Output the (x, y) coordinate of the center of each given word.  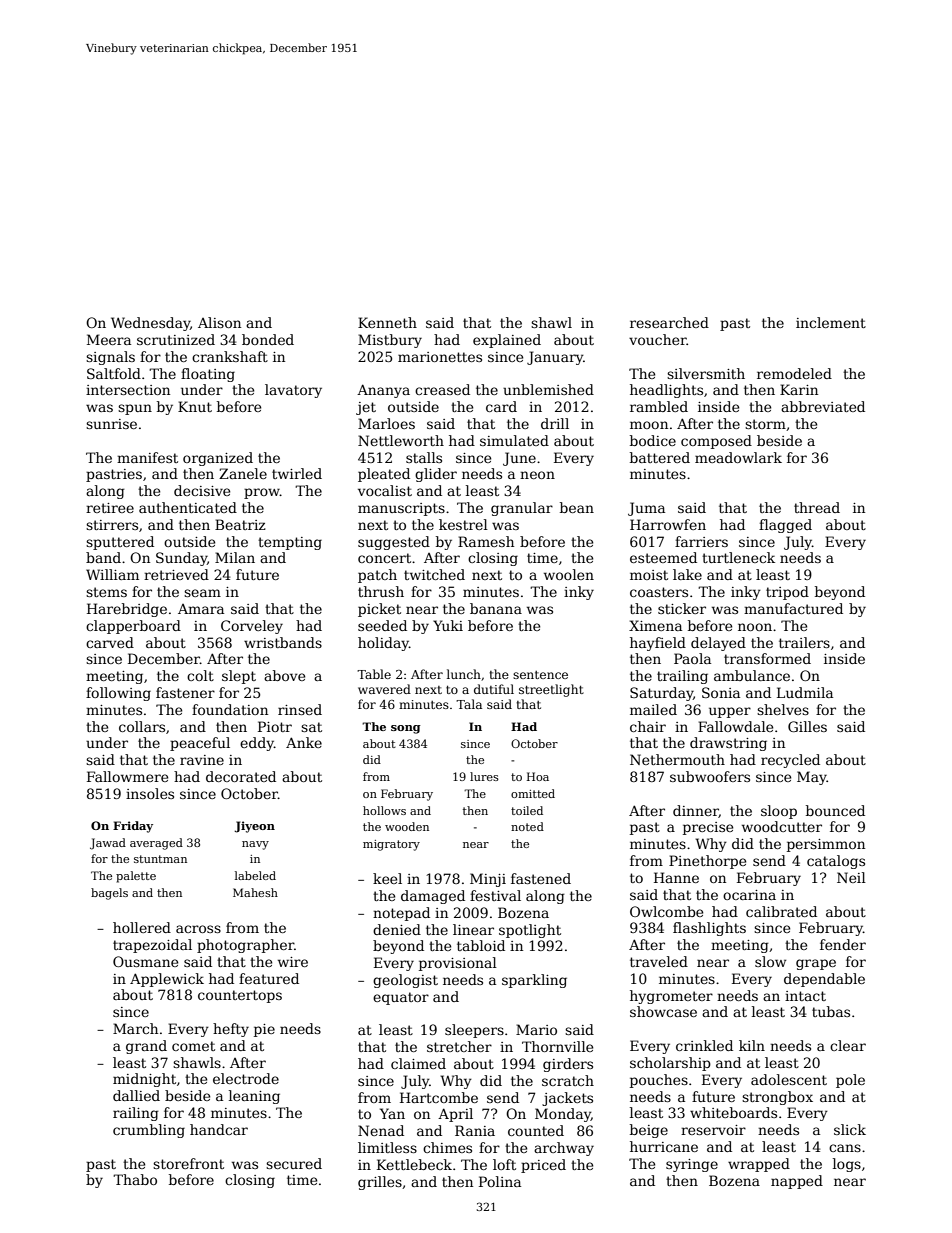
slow (770, 961)
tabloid (481, 945)
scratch (568, 1080)
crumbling (149, 1131)
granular (522, 509)
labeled (255, 875)
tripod (787, 593)
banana (496, 608)
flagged (785, 526)
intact (805, 996)
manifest (147, 457)
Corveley (252, 627)
